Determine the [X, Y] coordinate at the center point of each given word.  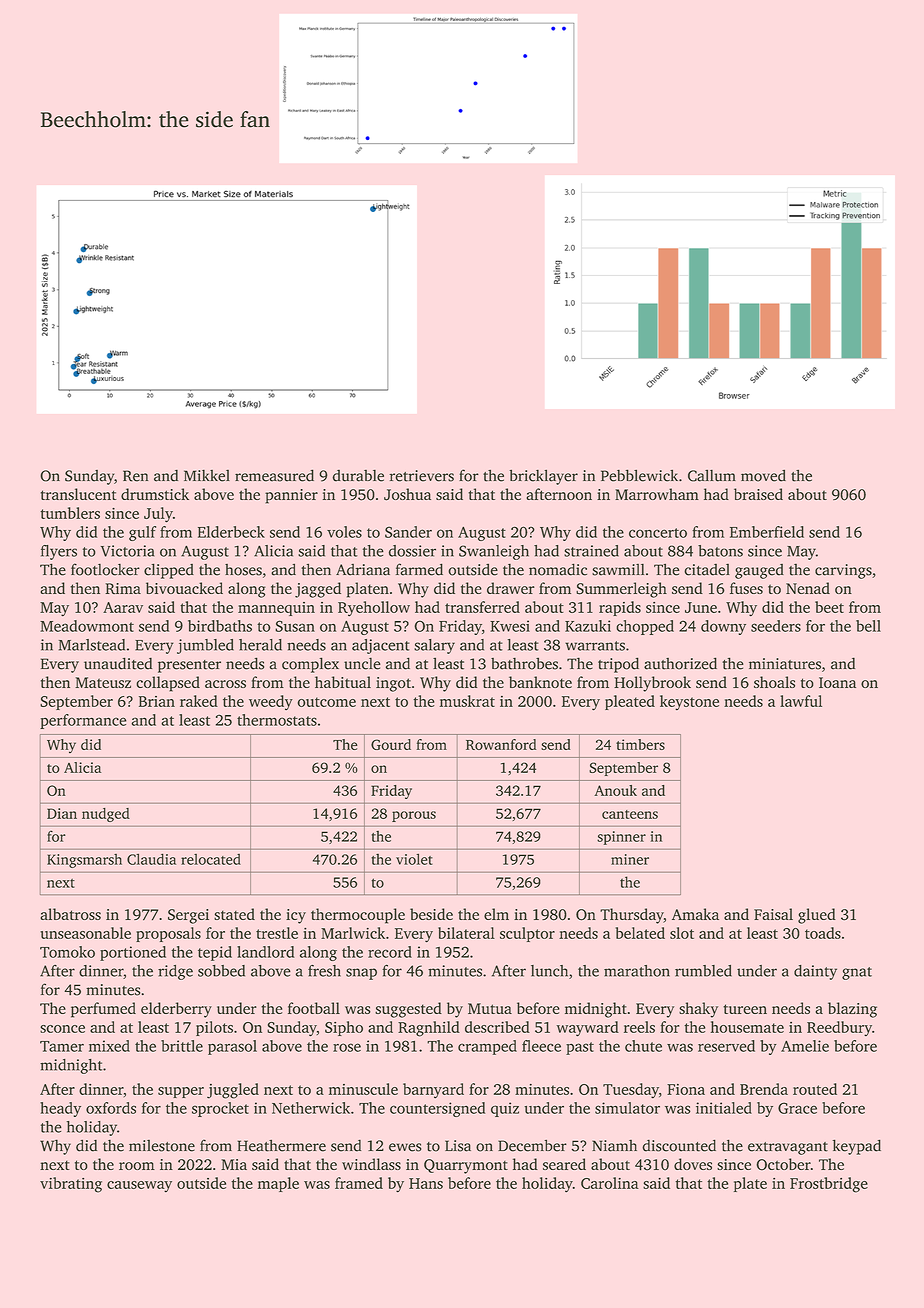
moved [763, 476]
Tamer [62, 1046]
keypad [857, 1147]
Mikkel [207, 476]
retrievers [421, 476]
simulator [627, 1108]
